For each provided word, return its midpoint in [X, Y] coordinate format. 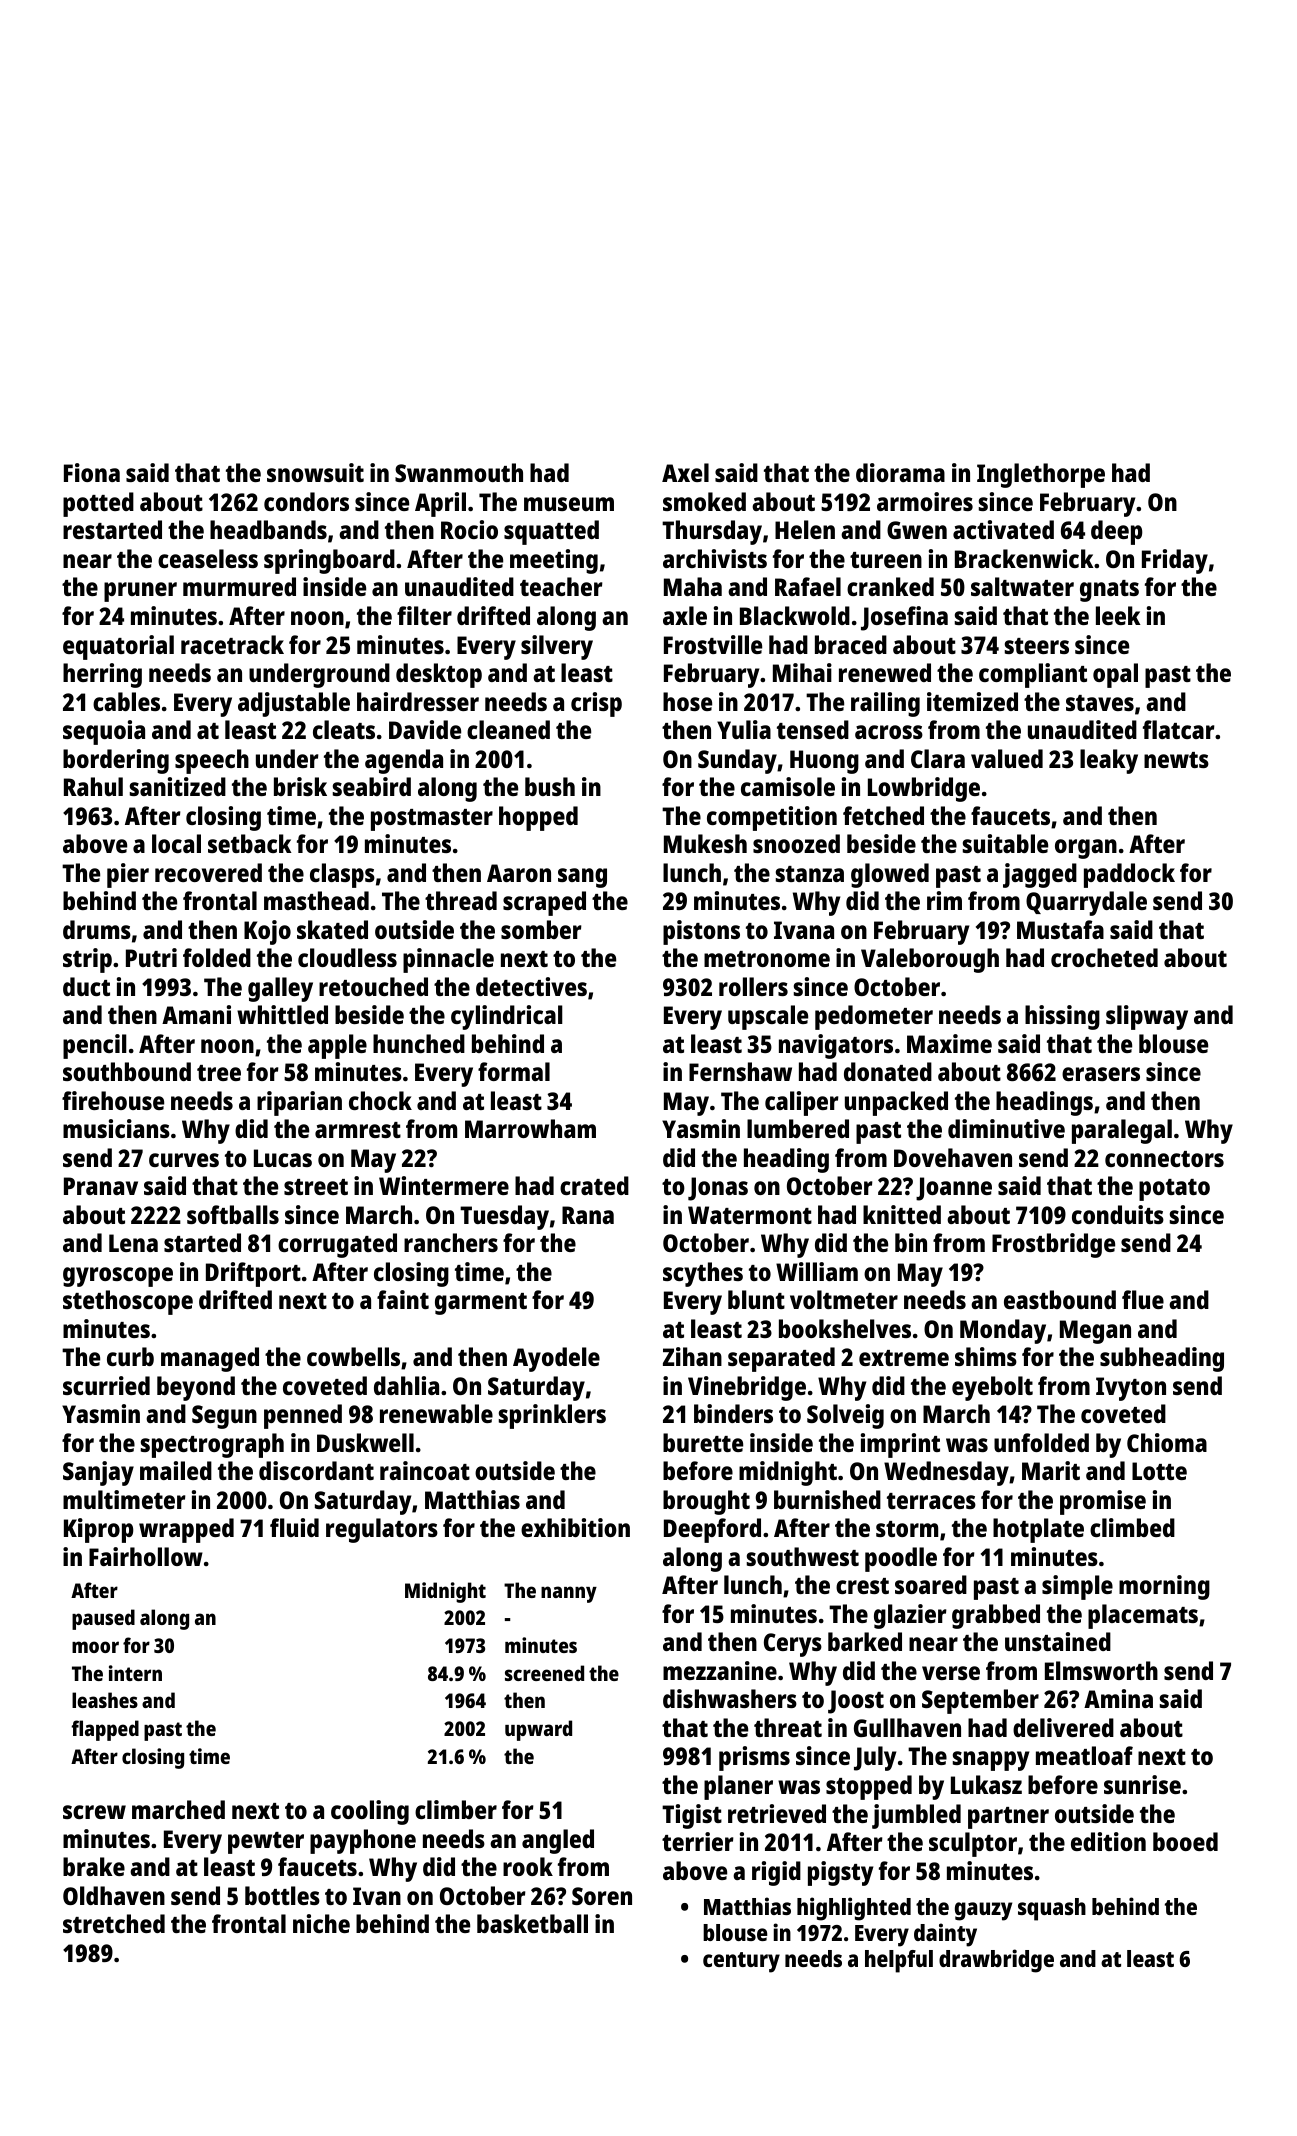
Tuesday [504, 1217]
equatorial [118, 647]
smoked [704, 501]
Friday [1175, 561]
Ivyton [1131, 1389]
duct [86, 986]
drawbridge [996, 1961]
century [741, 1962]
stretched [114, 1923]
